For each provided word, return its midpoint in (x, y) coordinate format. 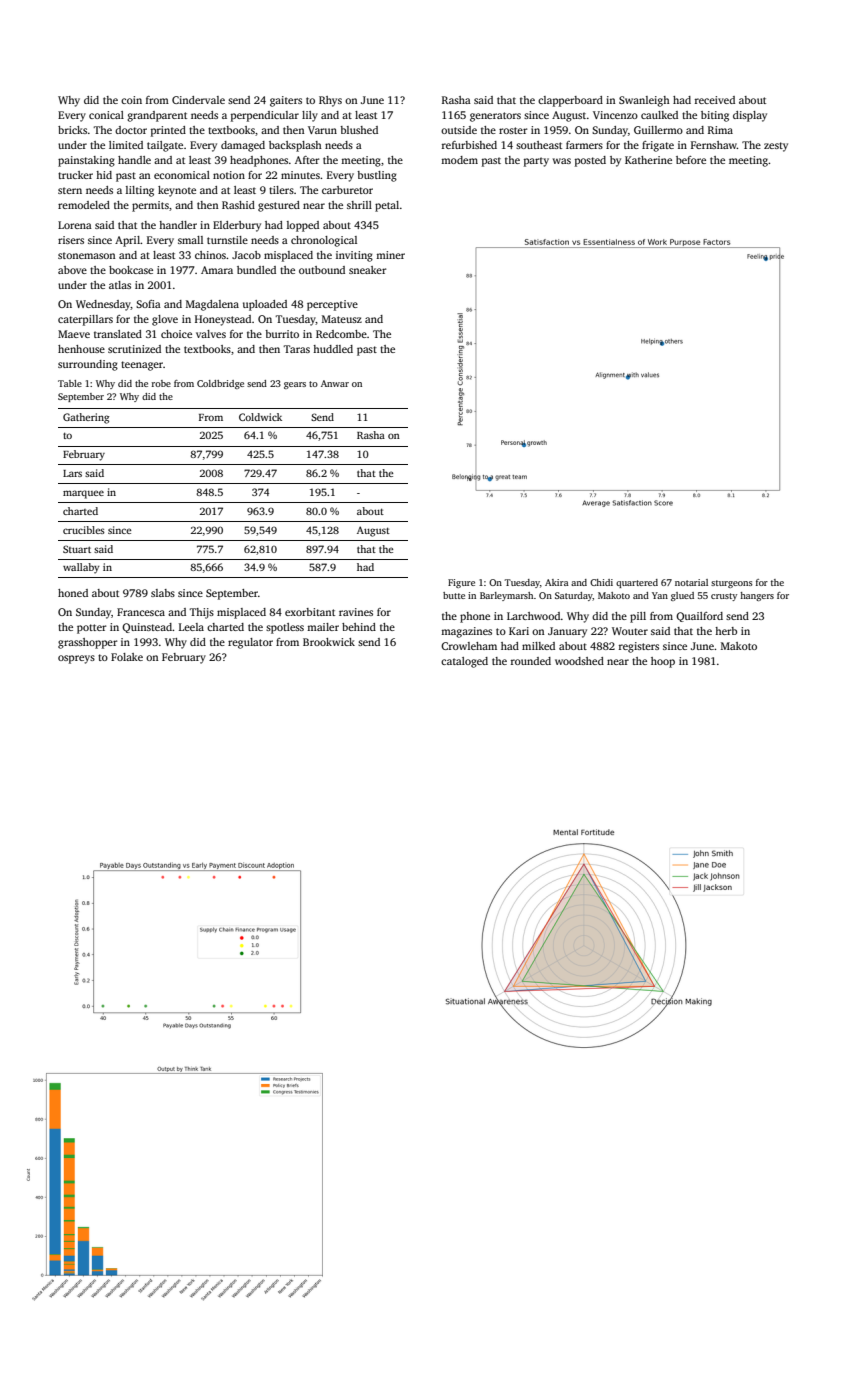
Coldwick (260, 417)
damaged (243, 146)
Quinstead (147, 628)
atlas (120, 285)
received (715, 100)
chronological (324, 241)
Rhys (330, 101)
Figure (461, 583)
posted (590, 161)
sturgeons (732, 584)
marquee (83, 494)
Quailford (699, 617)
